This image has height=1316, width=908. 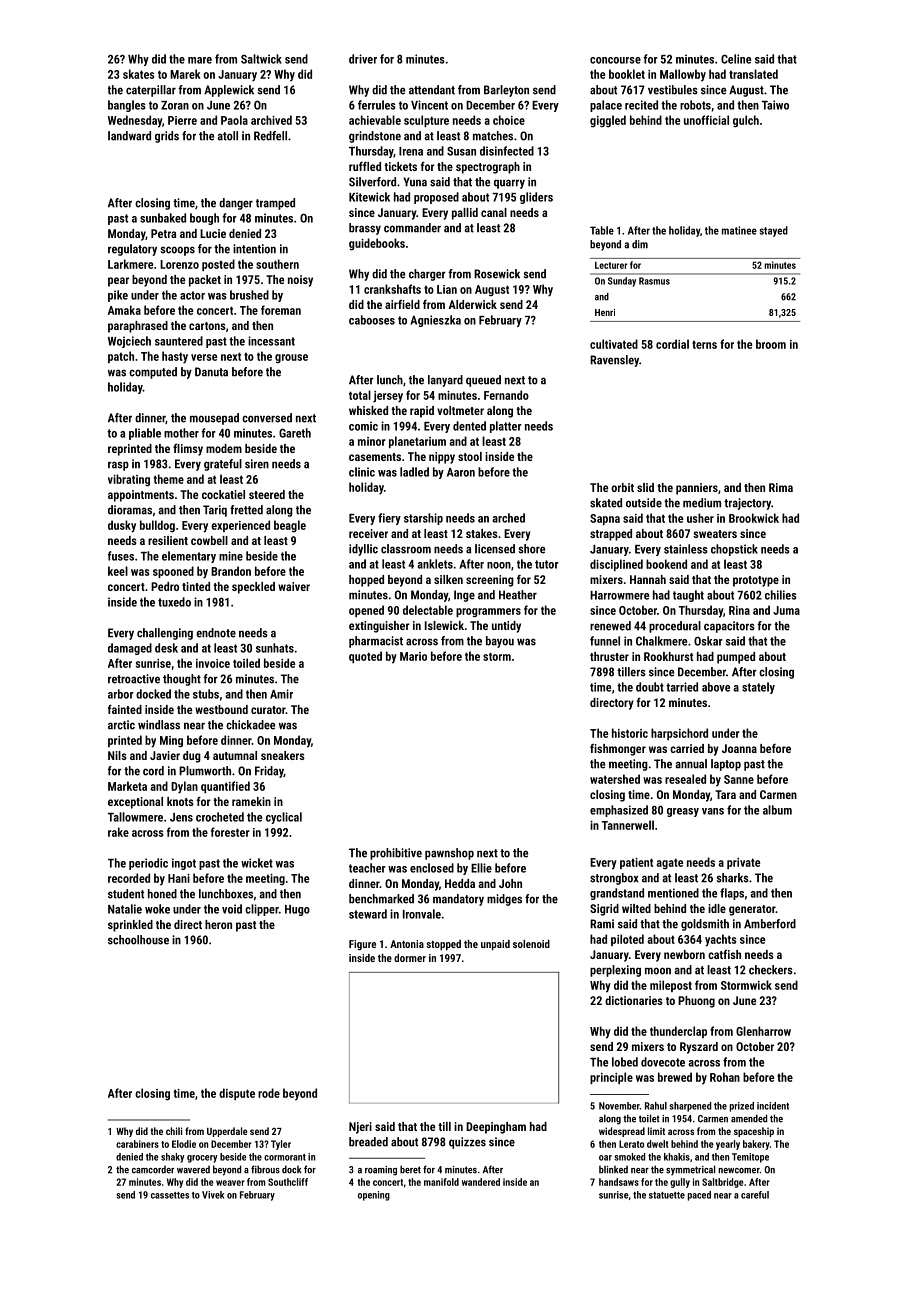 I want to click on spaceship, so click(x=754, y=1132).
